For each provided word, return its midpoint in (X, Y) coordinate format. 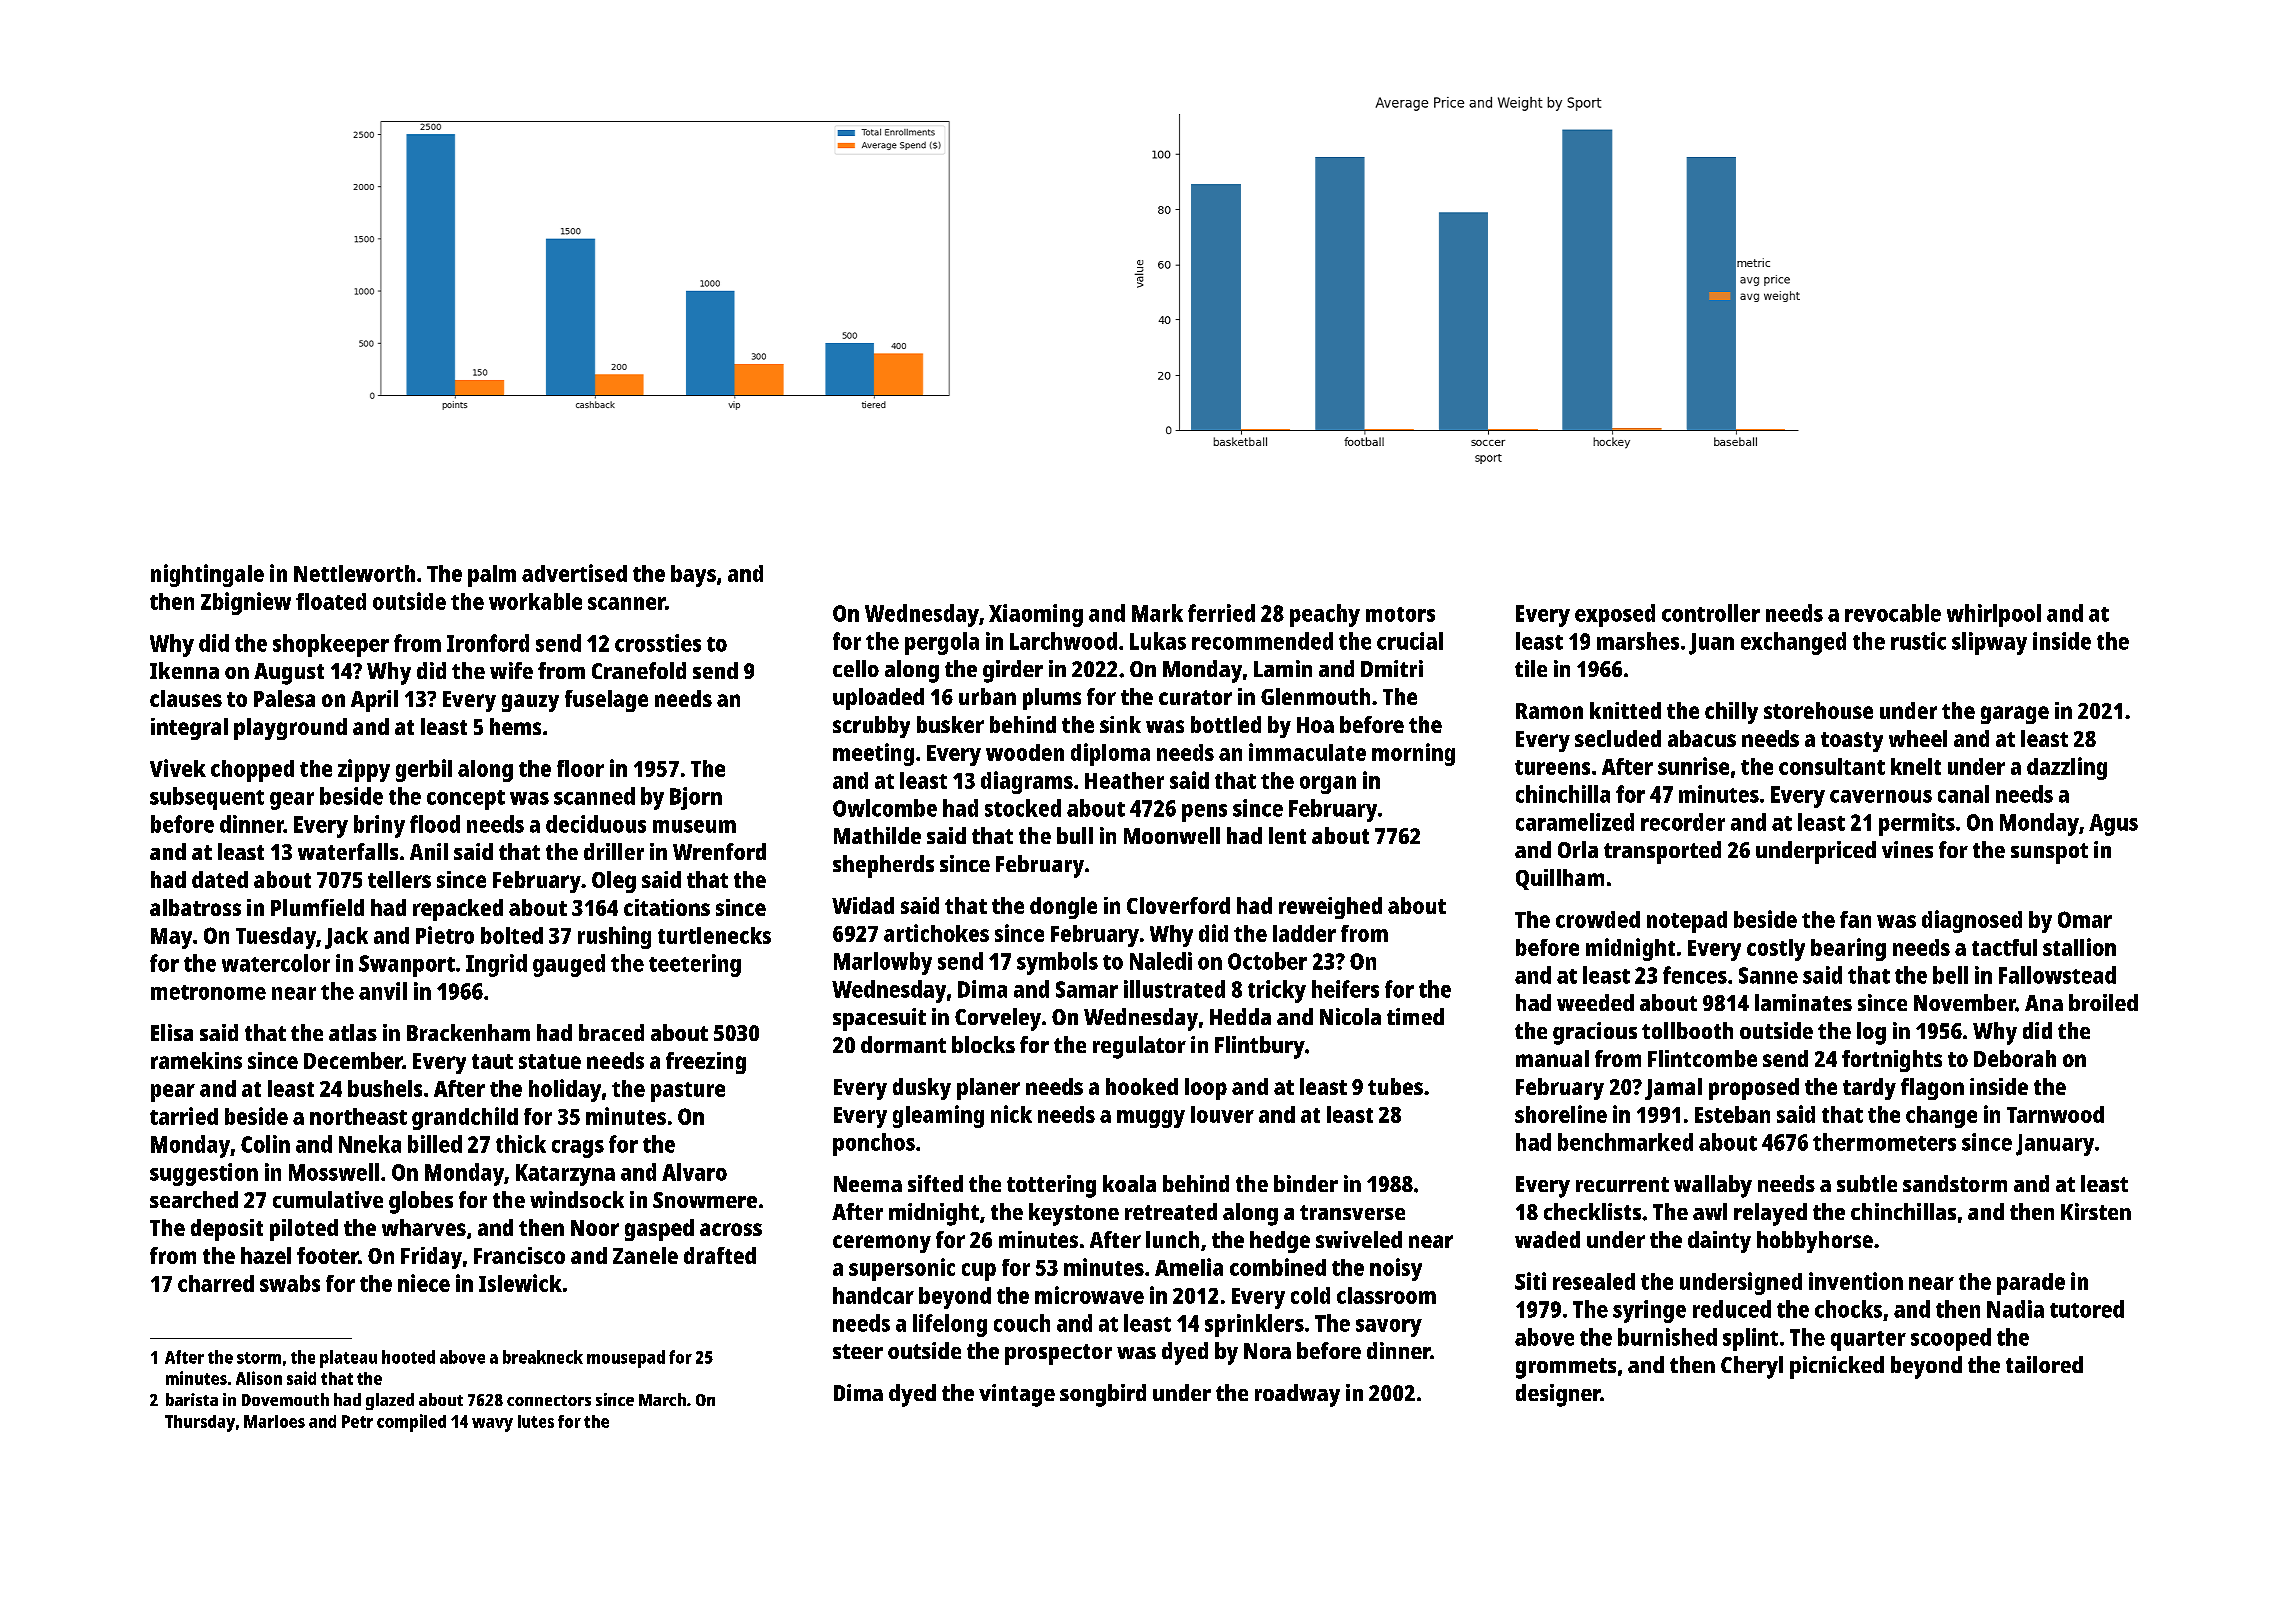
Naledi (1161, 961)
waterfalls (348, 851)
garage (2015, 715)
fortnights (1892, 1061)
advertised (574, 573)
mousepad (626, 1359)
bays (693, 576)
